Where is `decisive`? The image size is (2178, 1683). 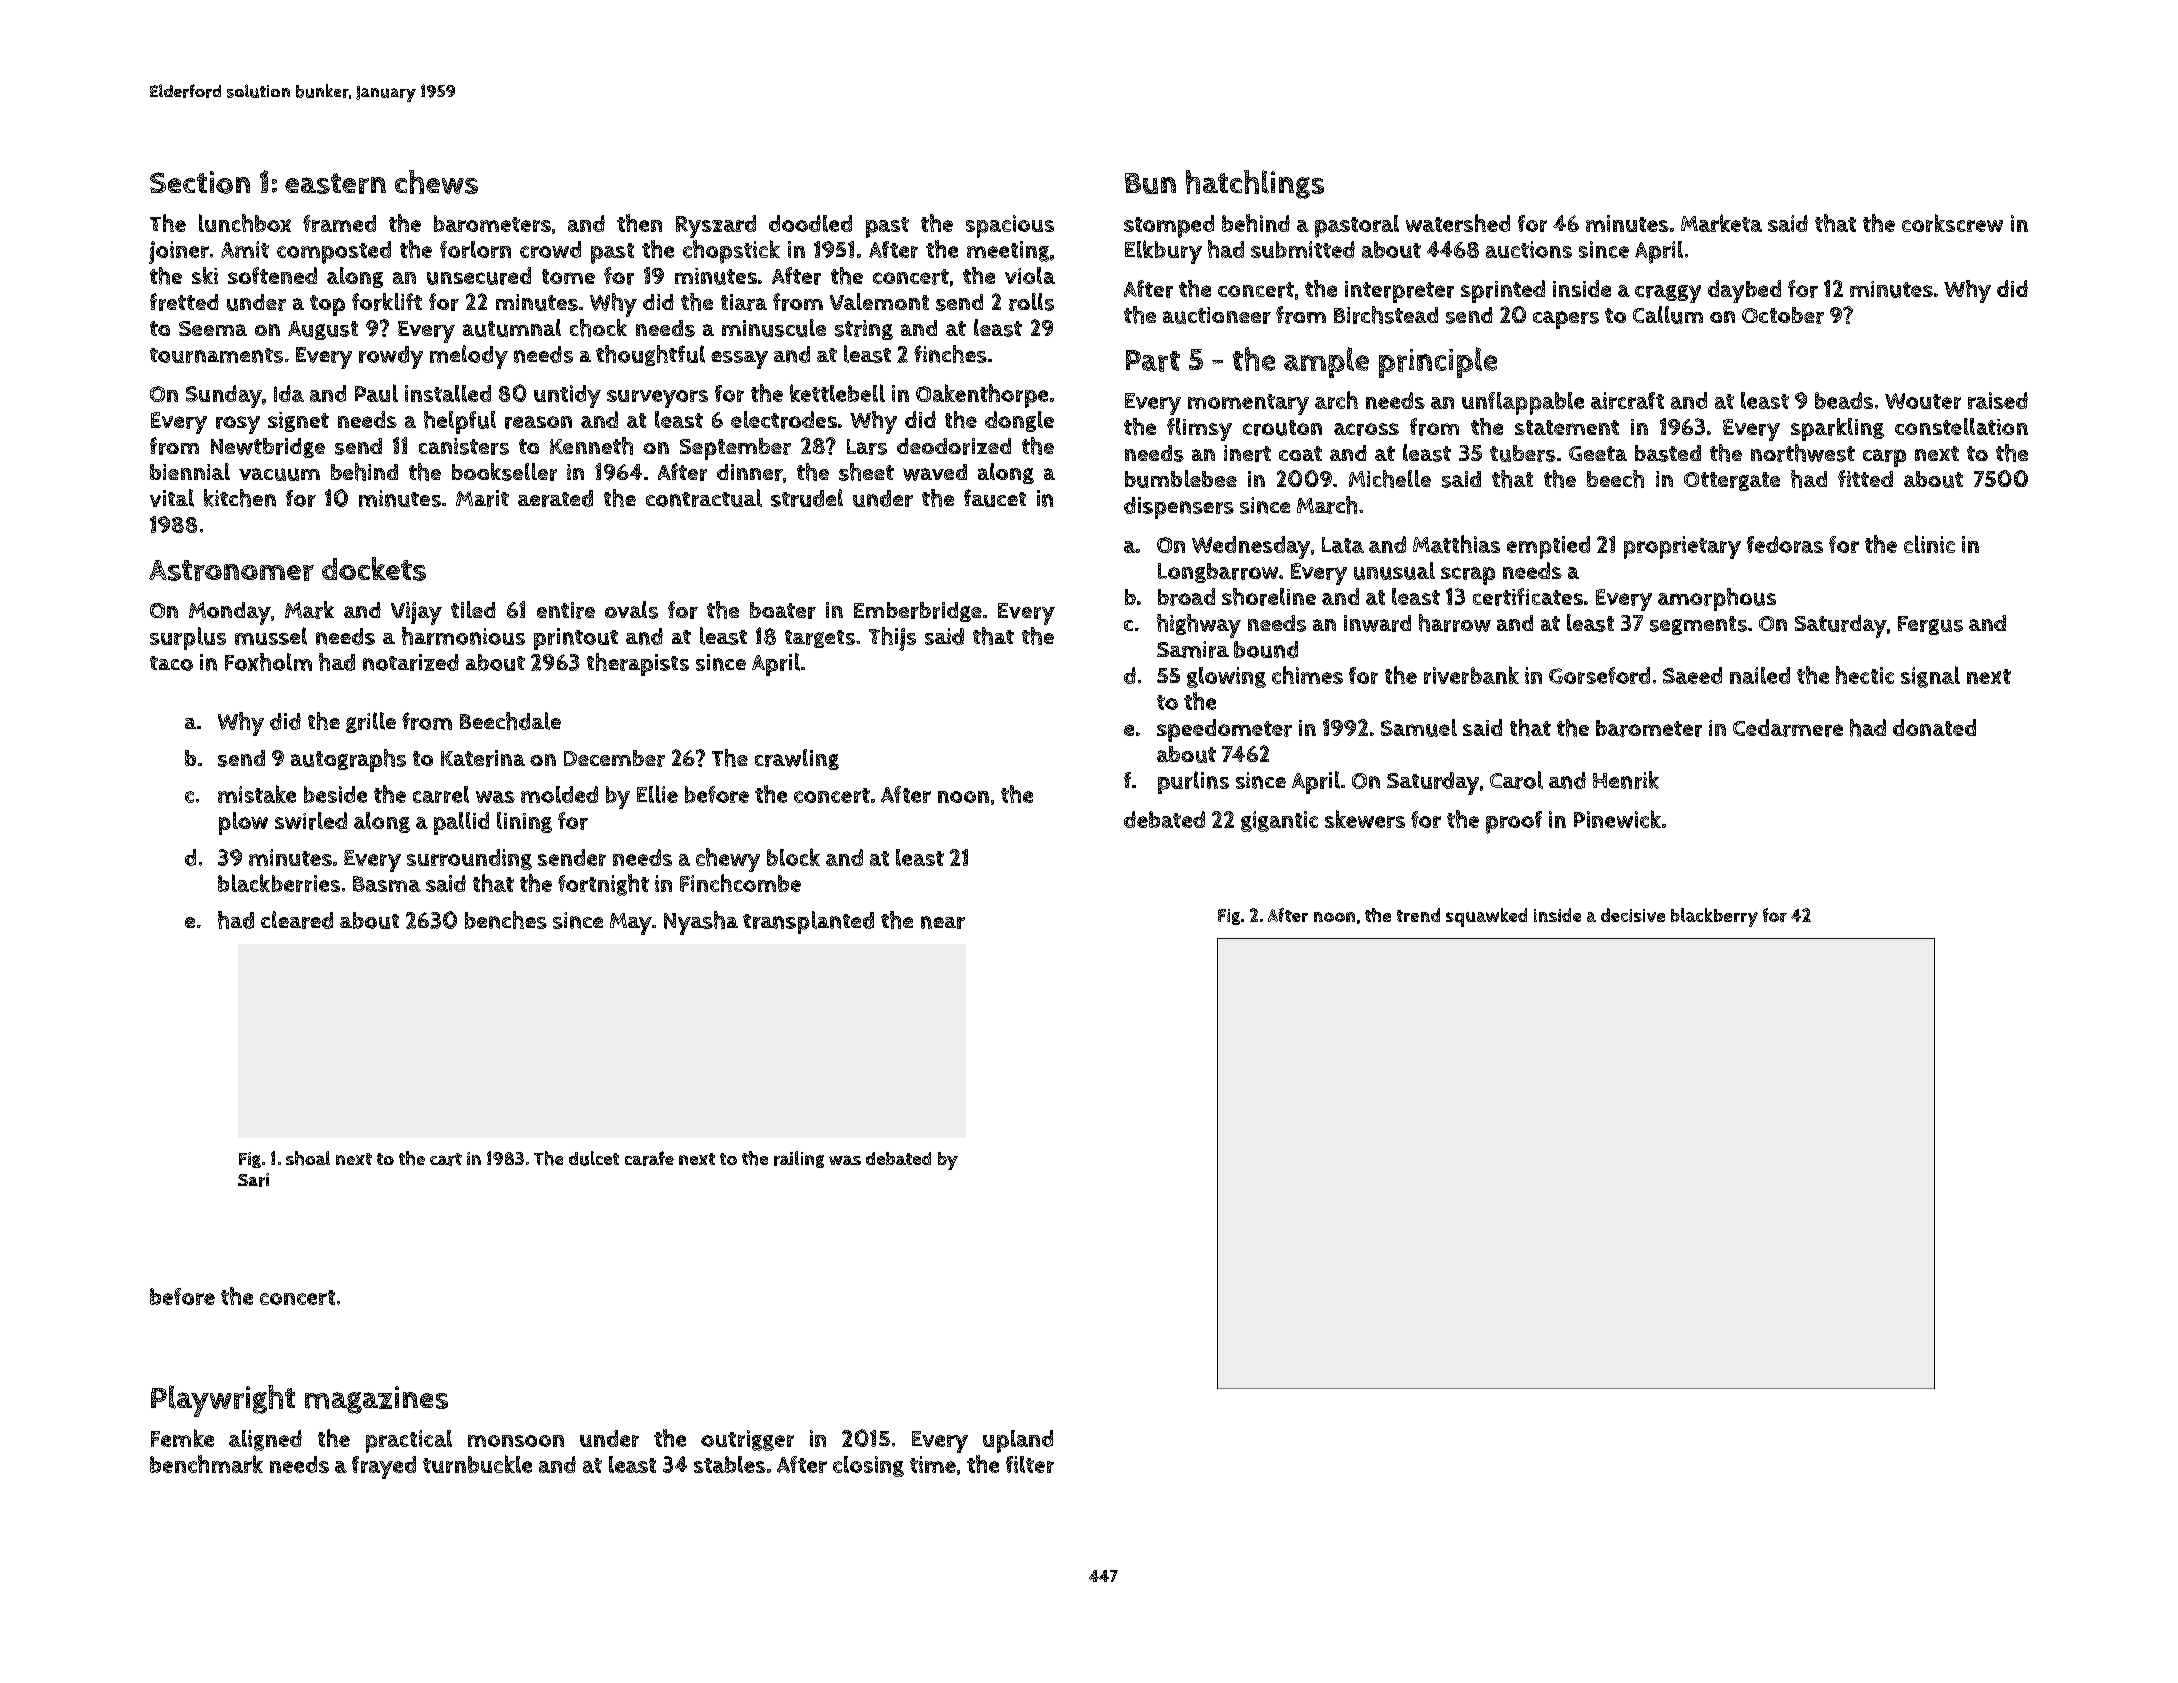
decisive is located at coordinates (1633, 915).
